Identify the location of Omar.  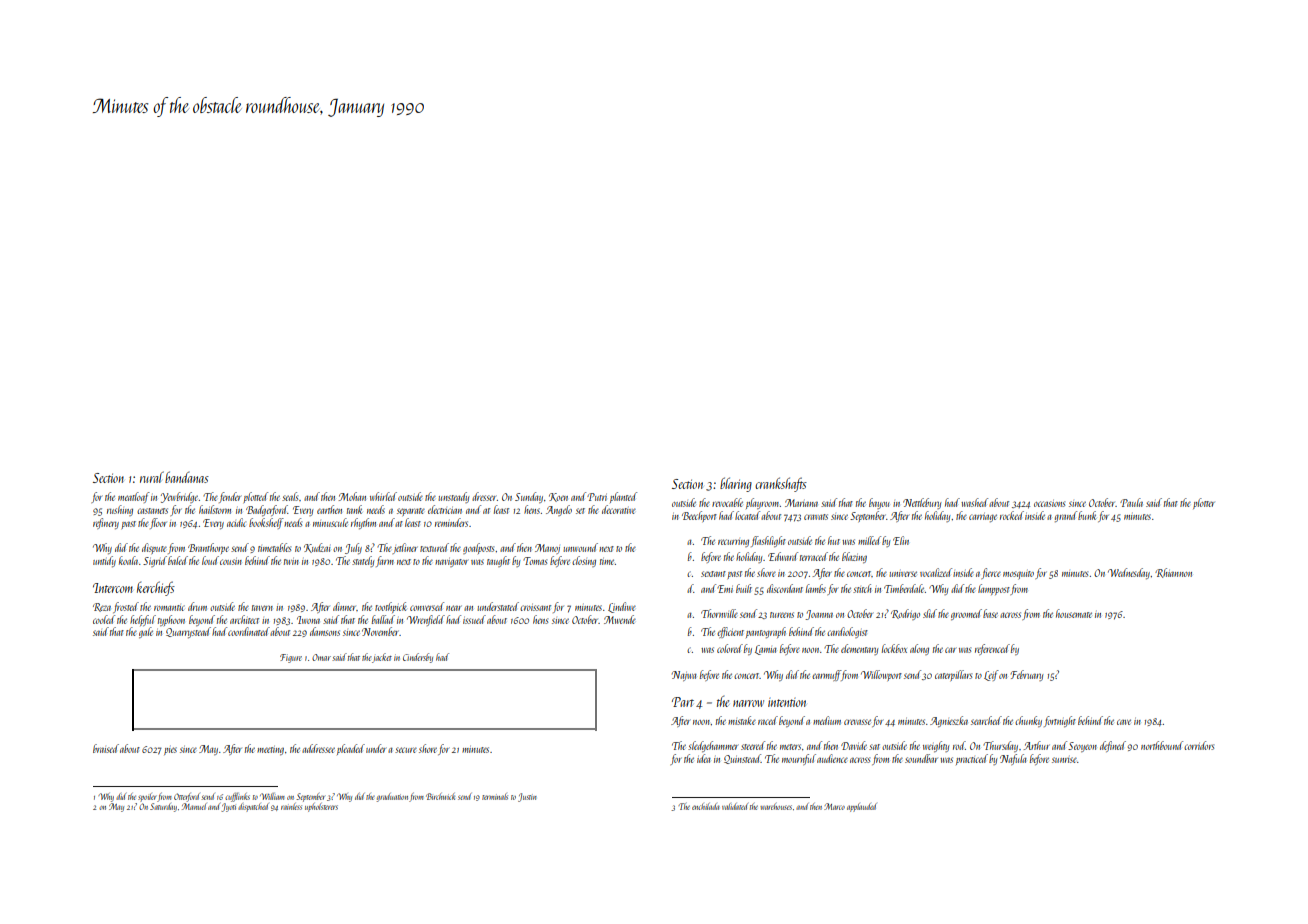
(321, 657).
